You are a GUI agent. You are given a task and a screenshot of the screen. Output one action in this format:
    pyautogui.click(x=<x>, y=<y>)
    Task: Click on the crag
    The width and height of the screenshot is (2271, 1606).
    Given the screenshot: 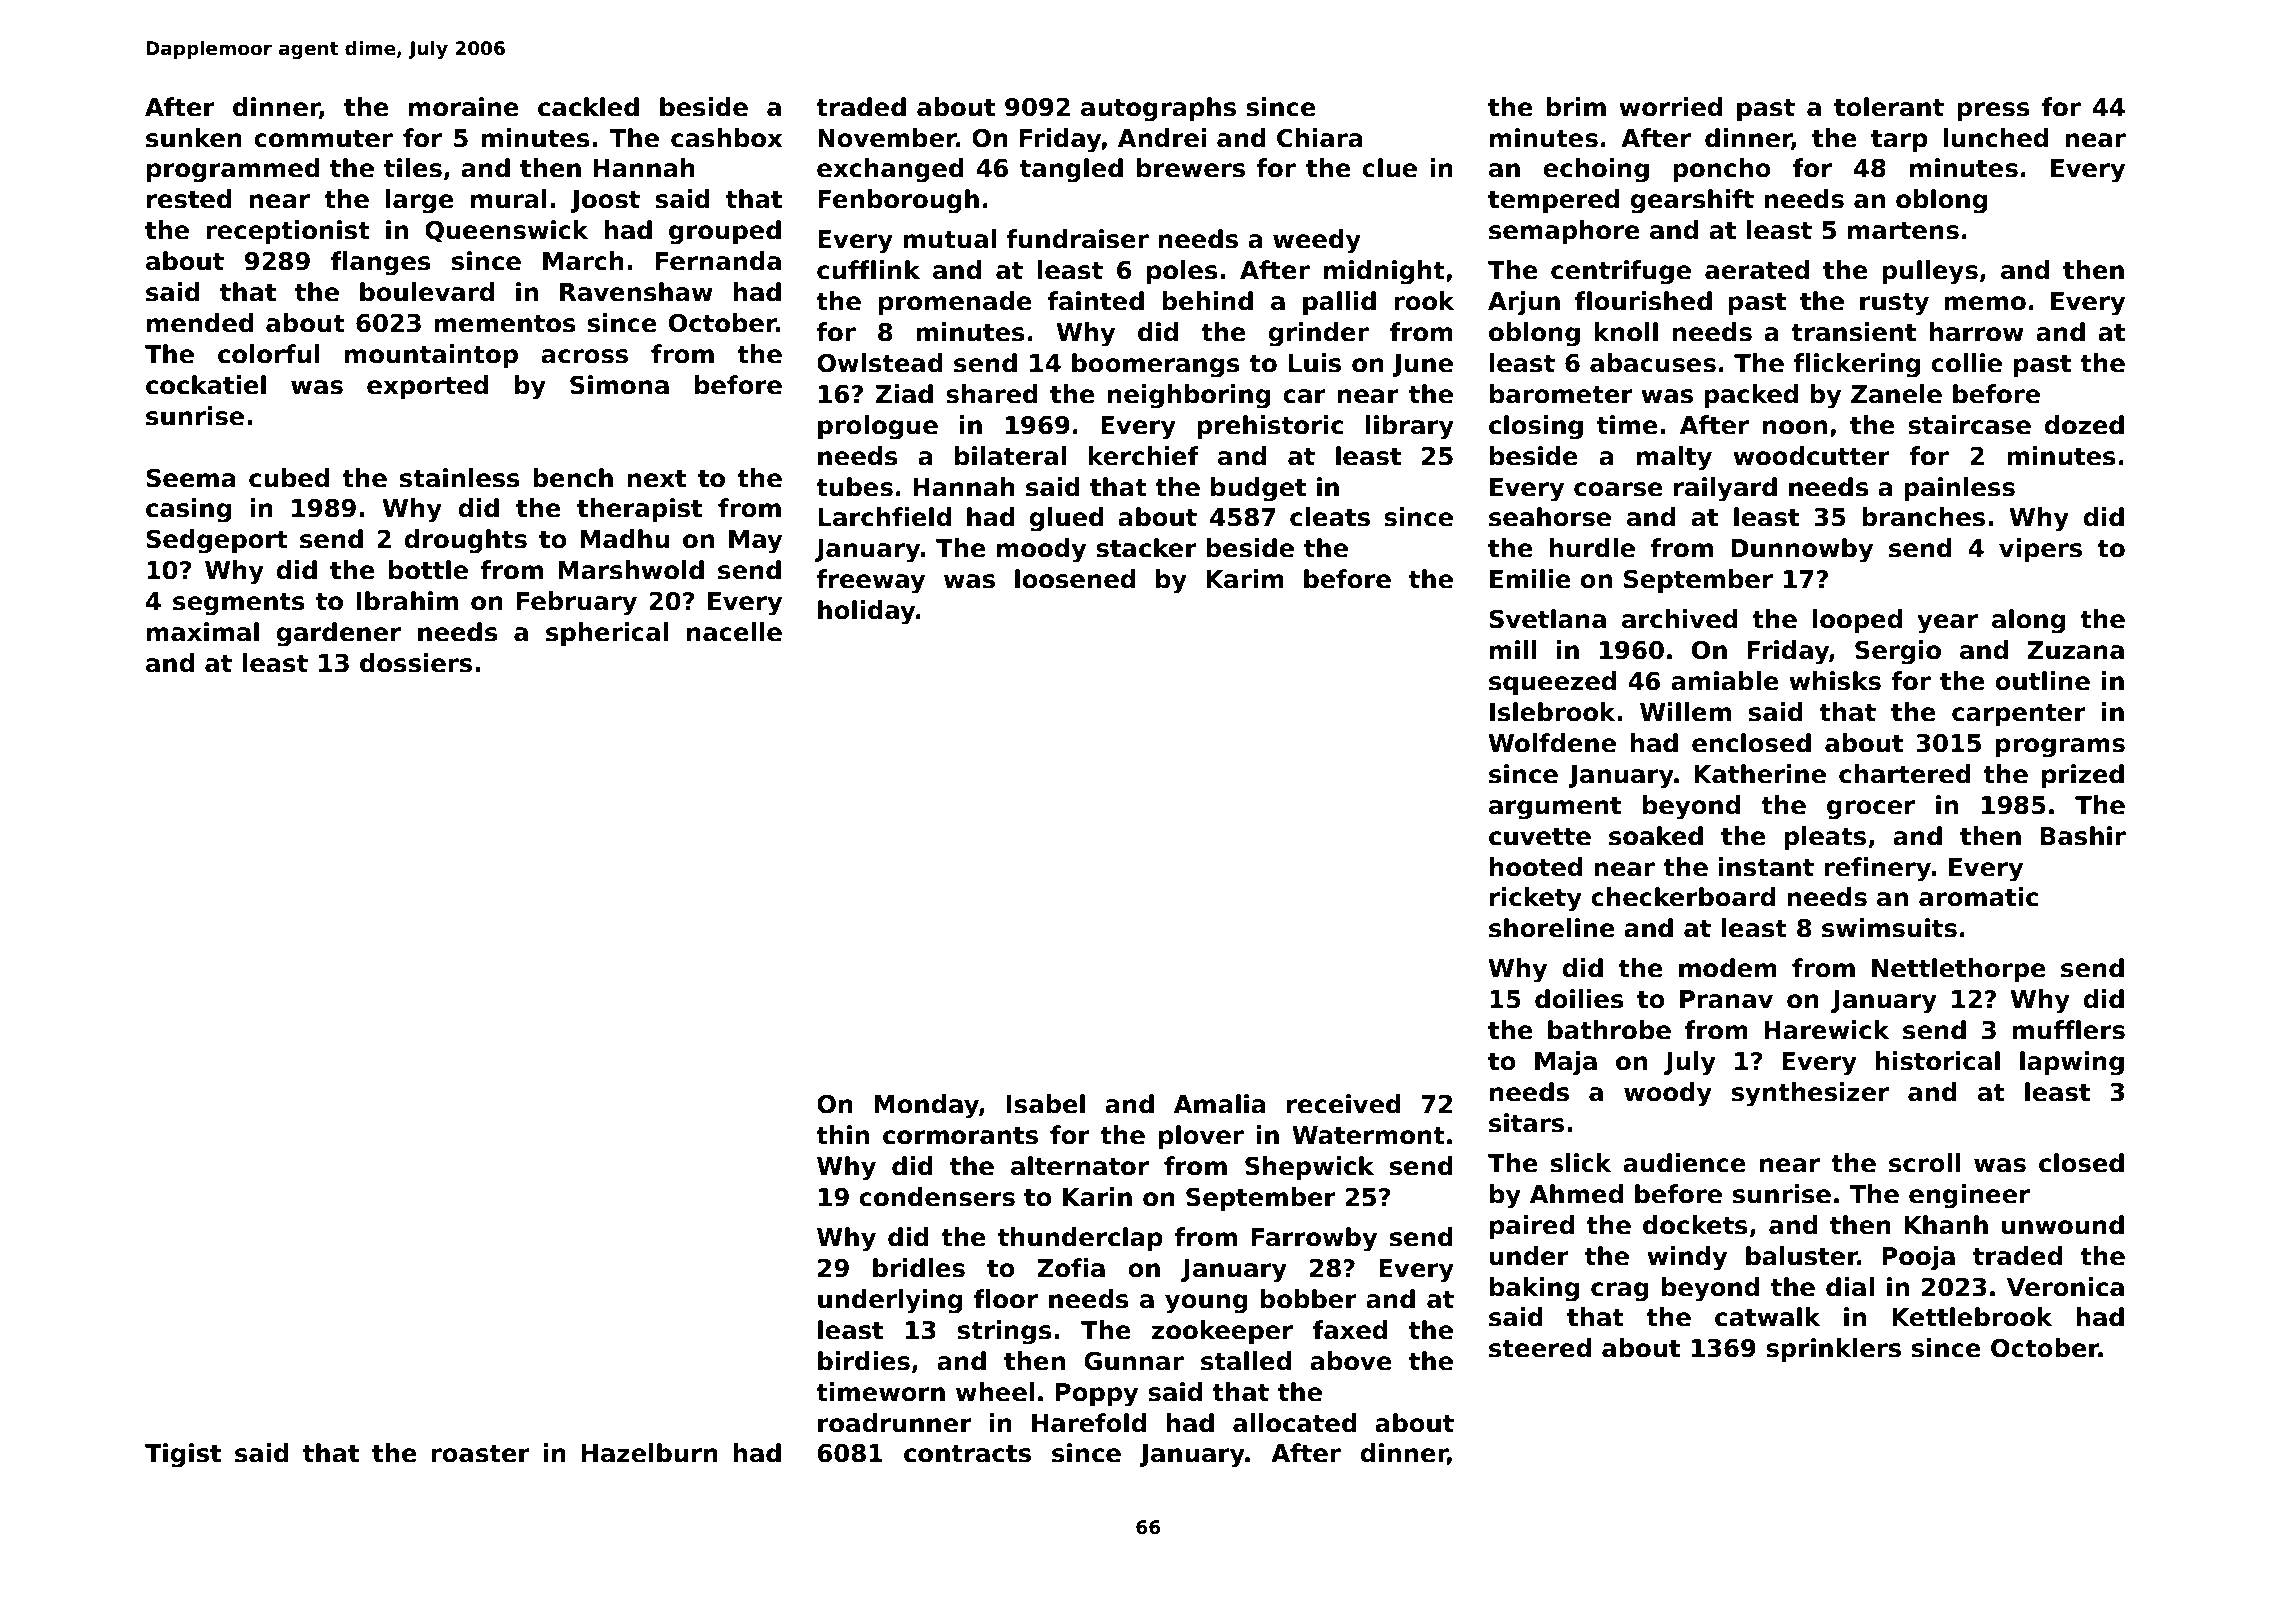 What is the action you would take?
    pyautogui.click(x=1620, y=1292)
